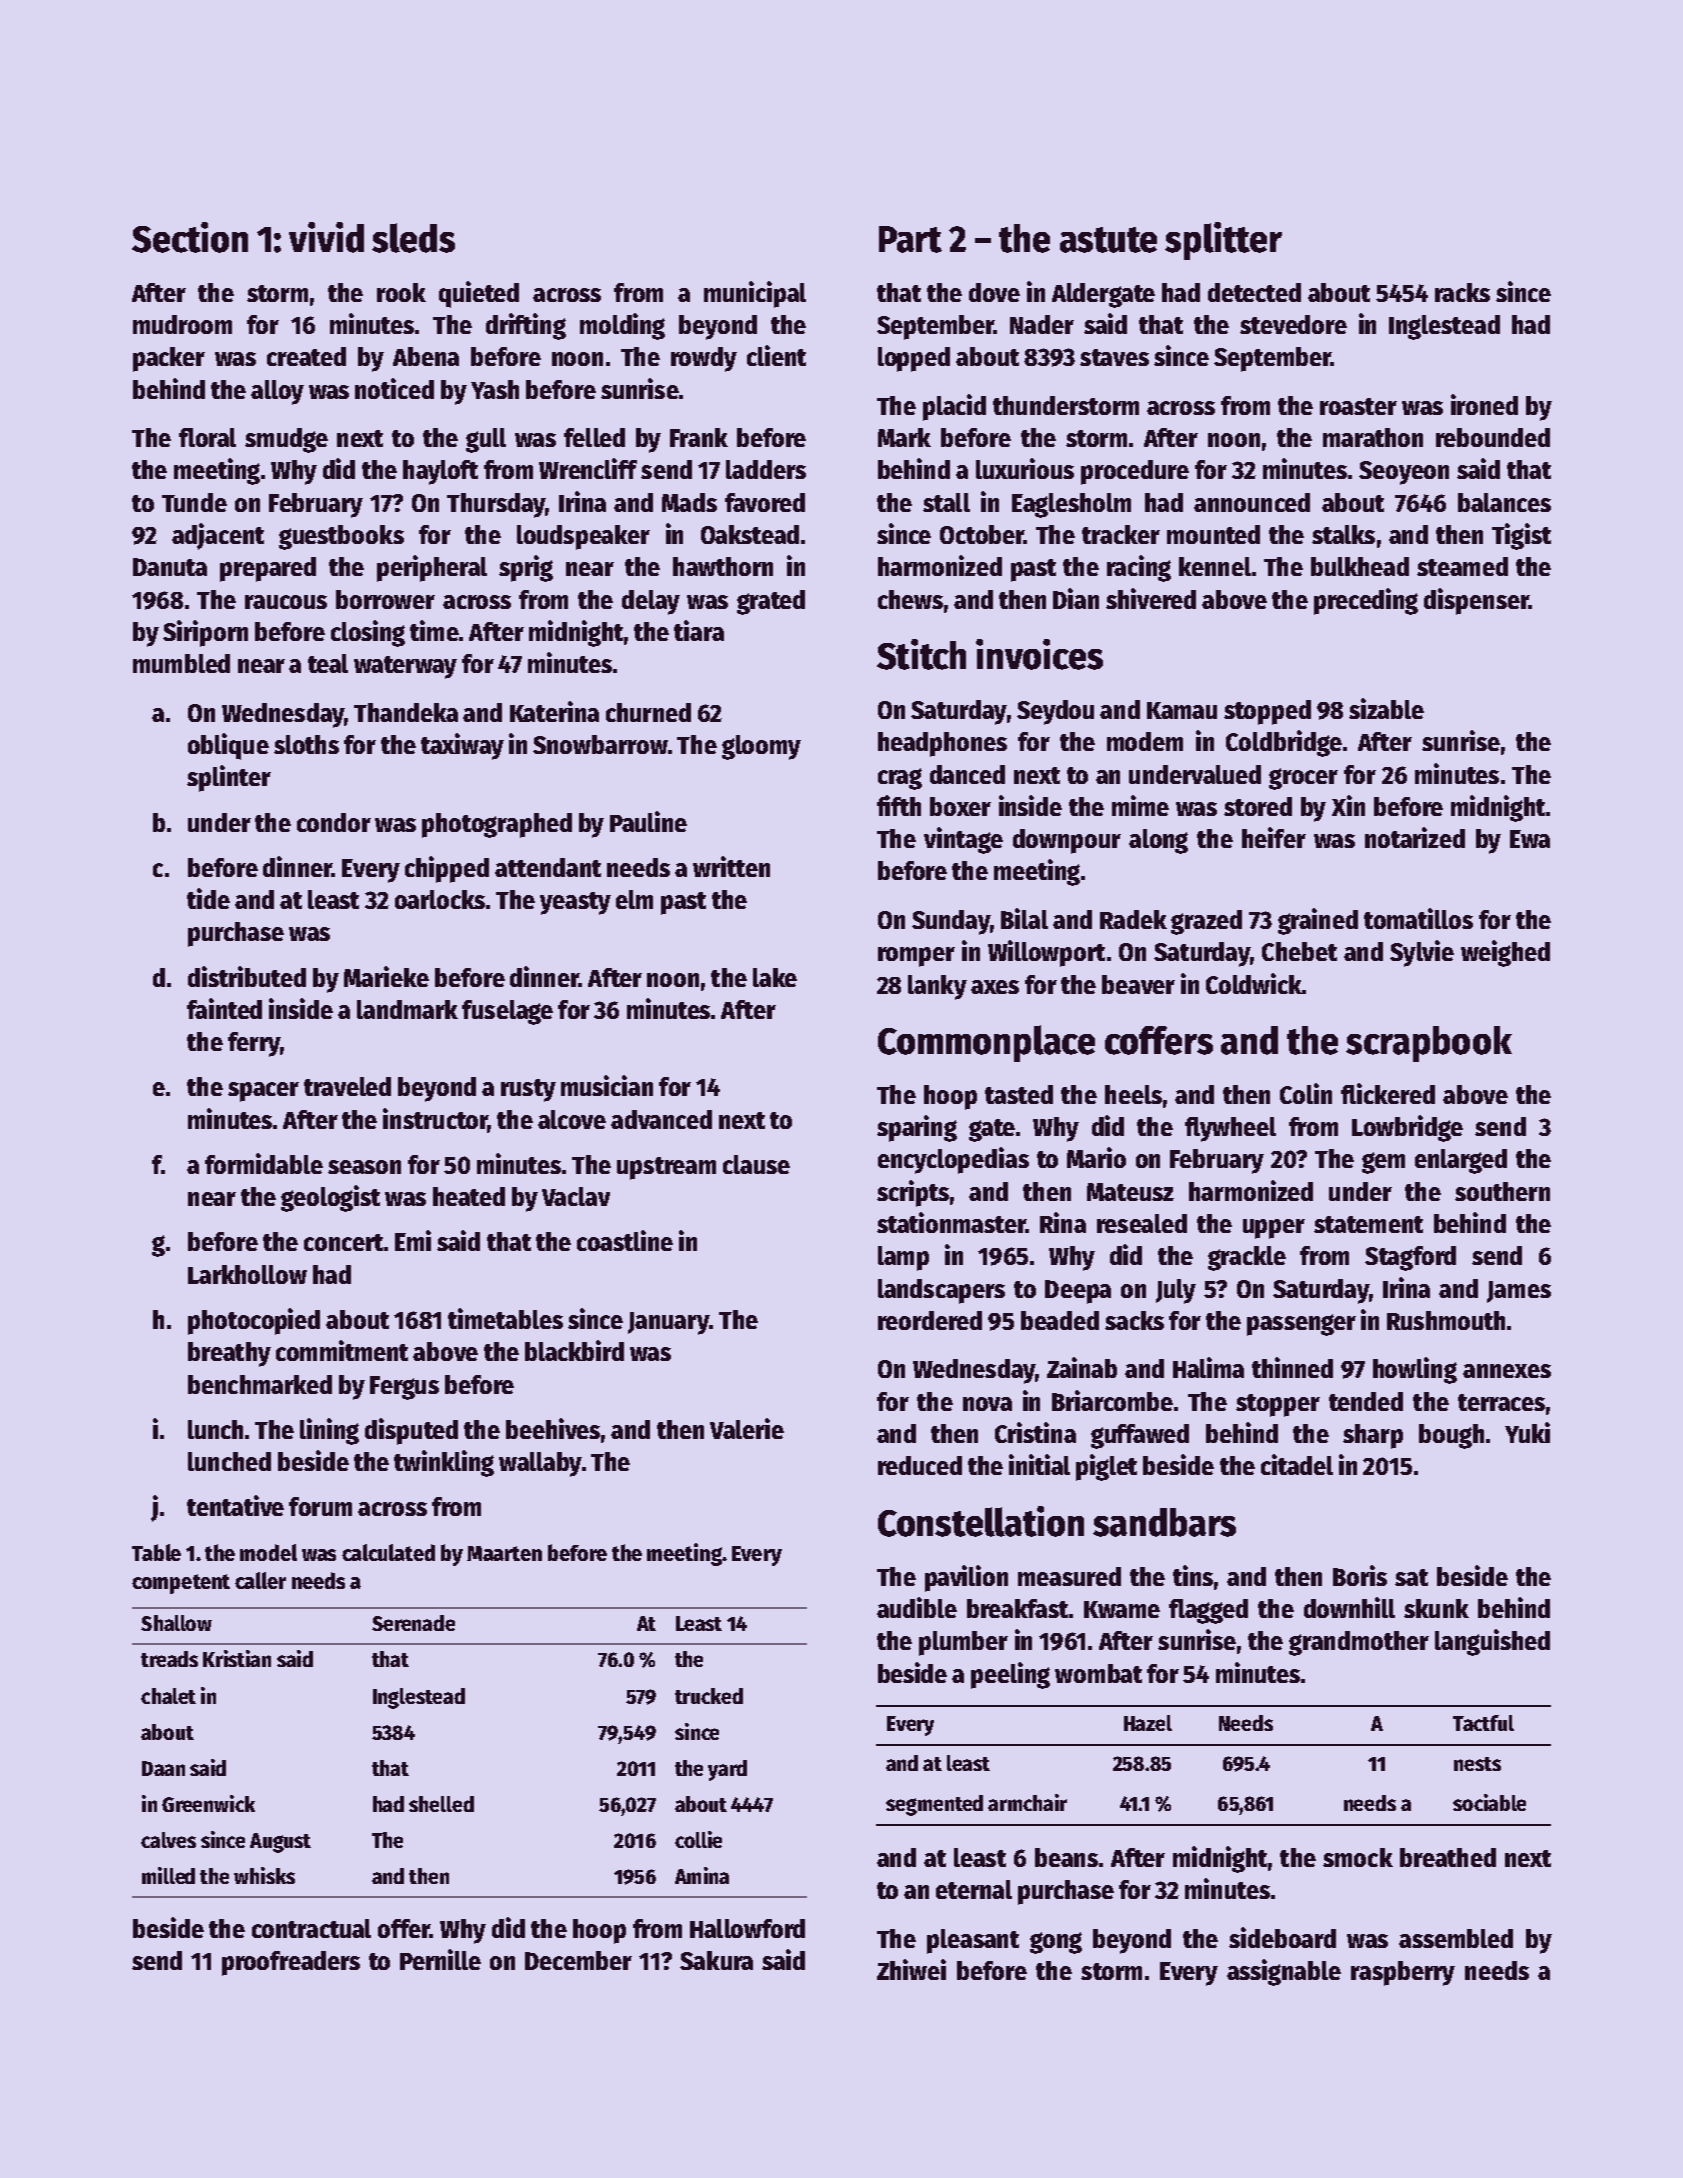  Describe the element at coordinates (268, 1552) in the screenshot. I see `model` at that location.
